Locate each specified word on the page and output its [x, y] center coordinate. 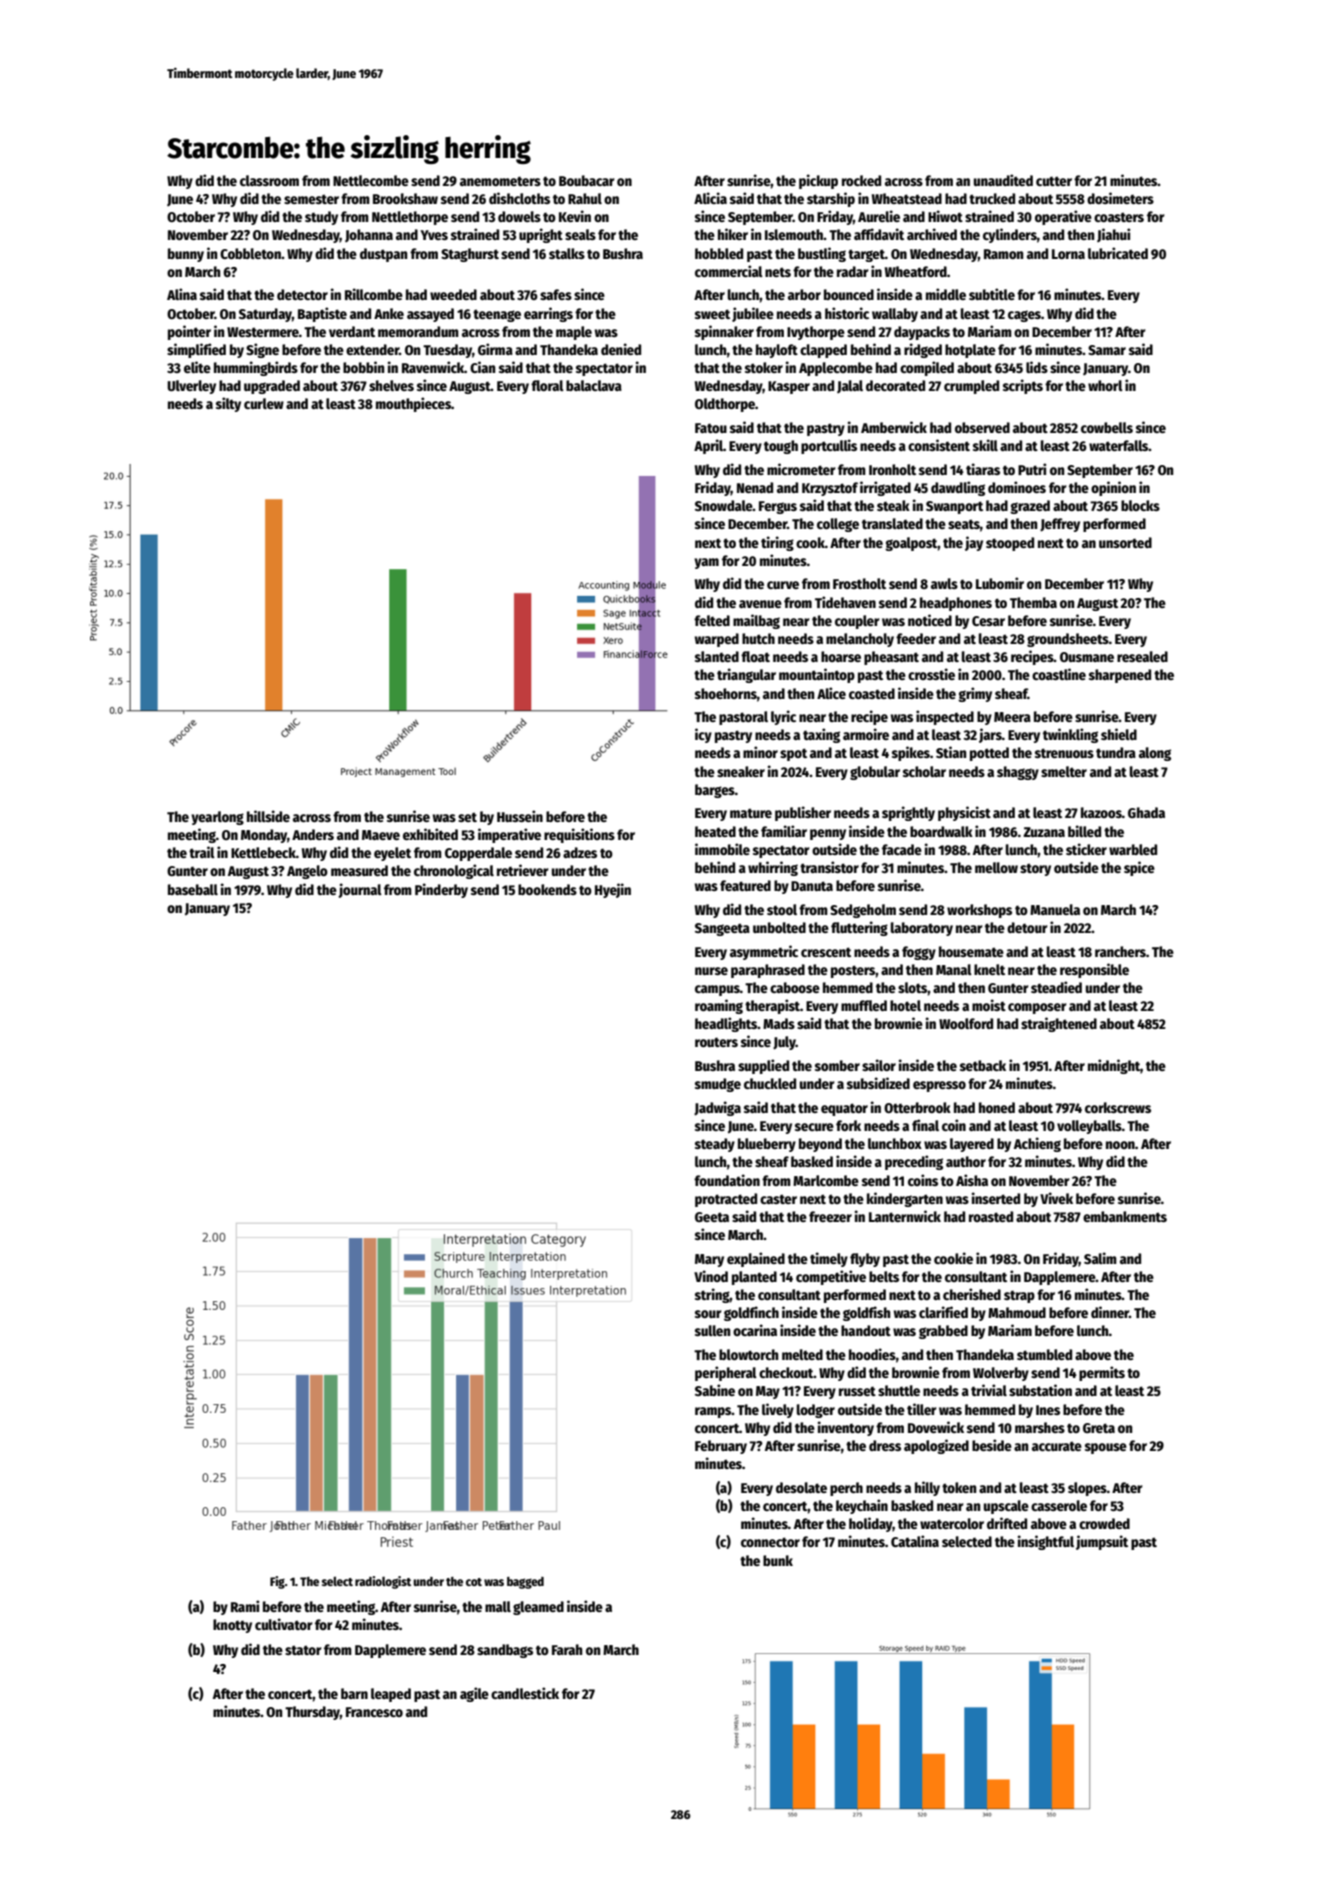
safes [556, 294]
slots [913, 987]
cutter [1054, 181]
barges [715, 791]
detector [302, 294]
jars [990, 735]
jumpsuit [1102, 1542]
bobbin [363, 367]
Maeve [381, 835]
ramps [713, 1412]
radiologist [383, 1582]
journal [360, 890]
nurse [711, 971]
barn [354, 1693]
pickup [818, 181]
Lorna [1068, 254]
